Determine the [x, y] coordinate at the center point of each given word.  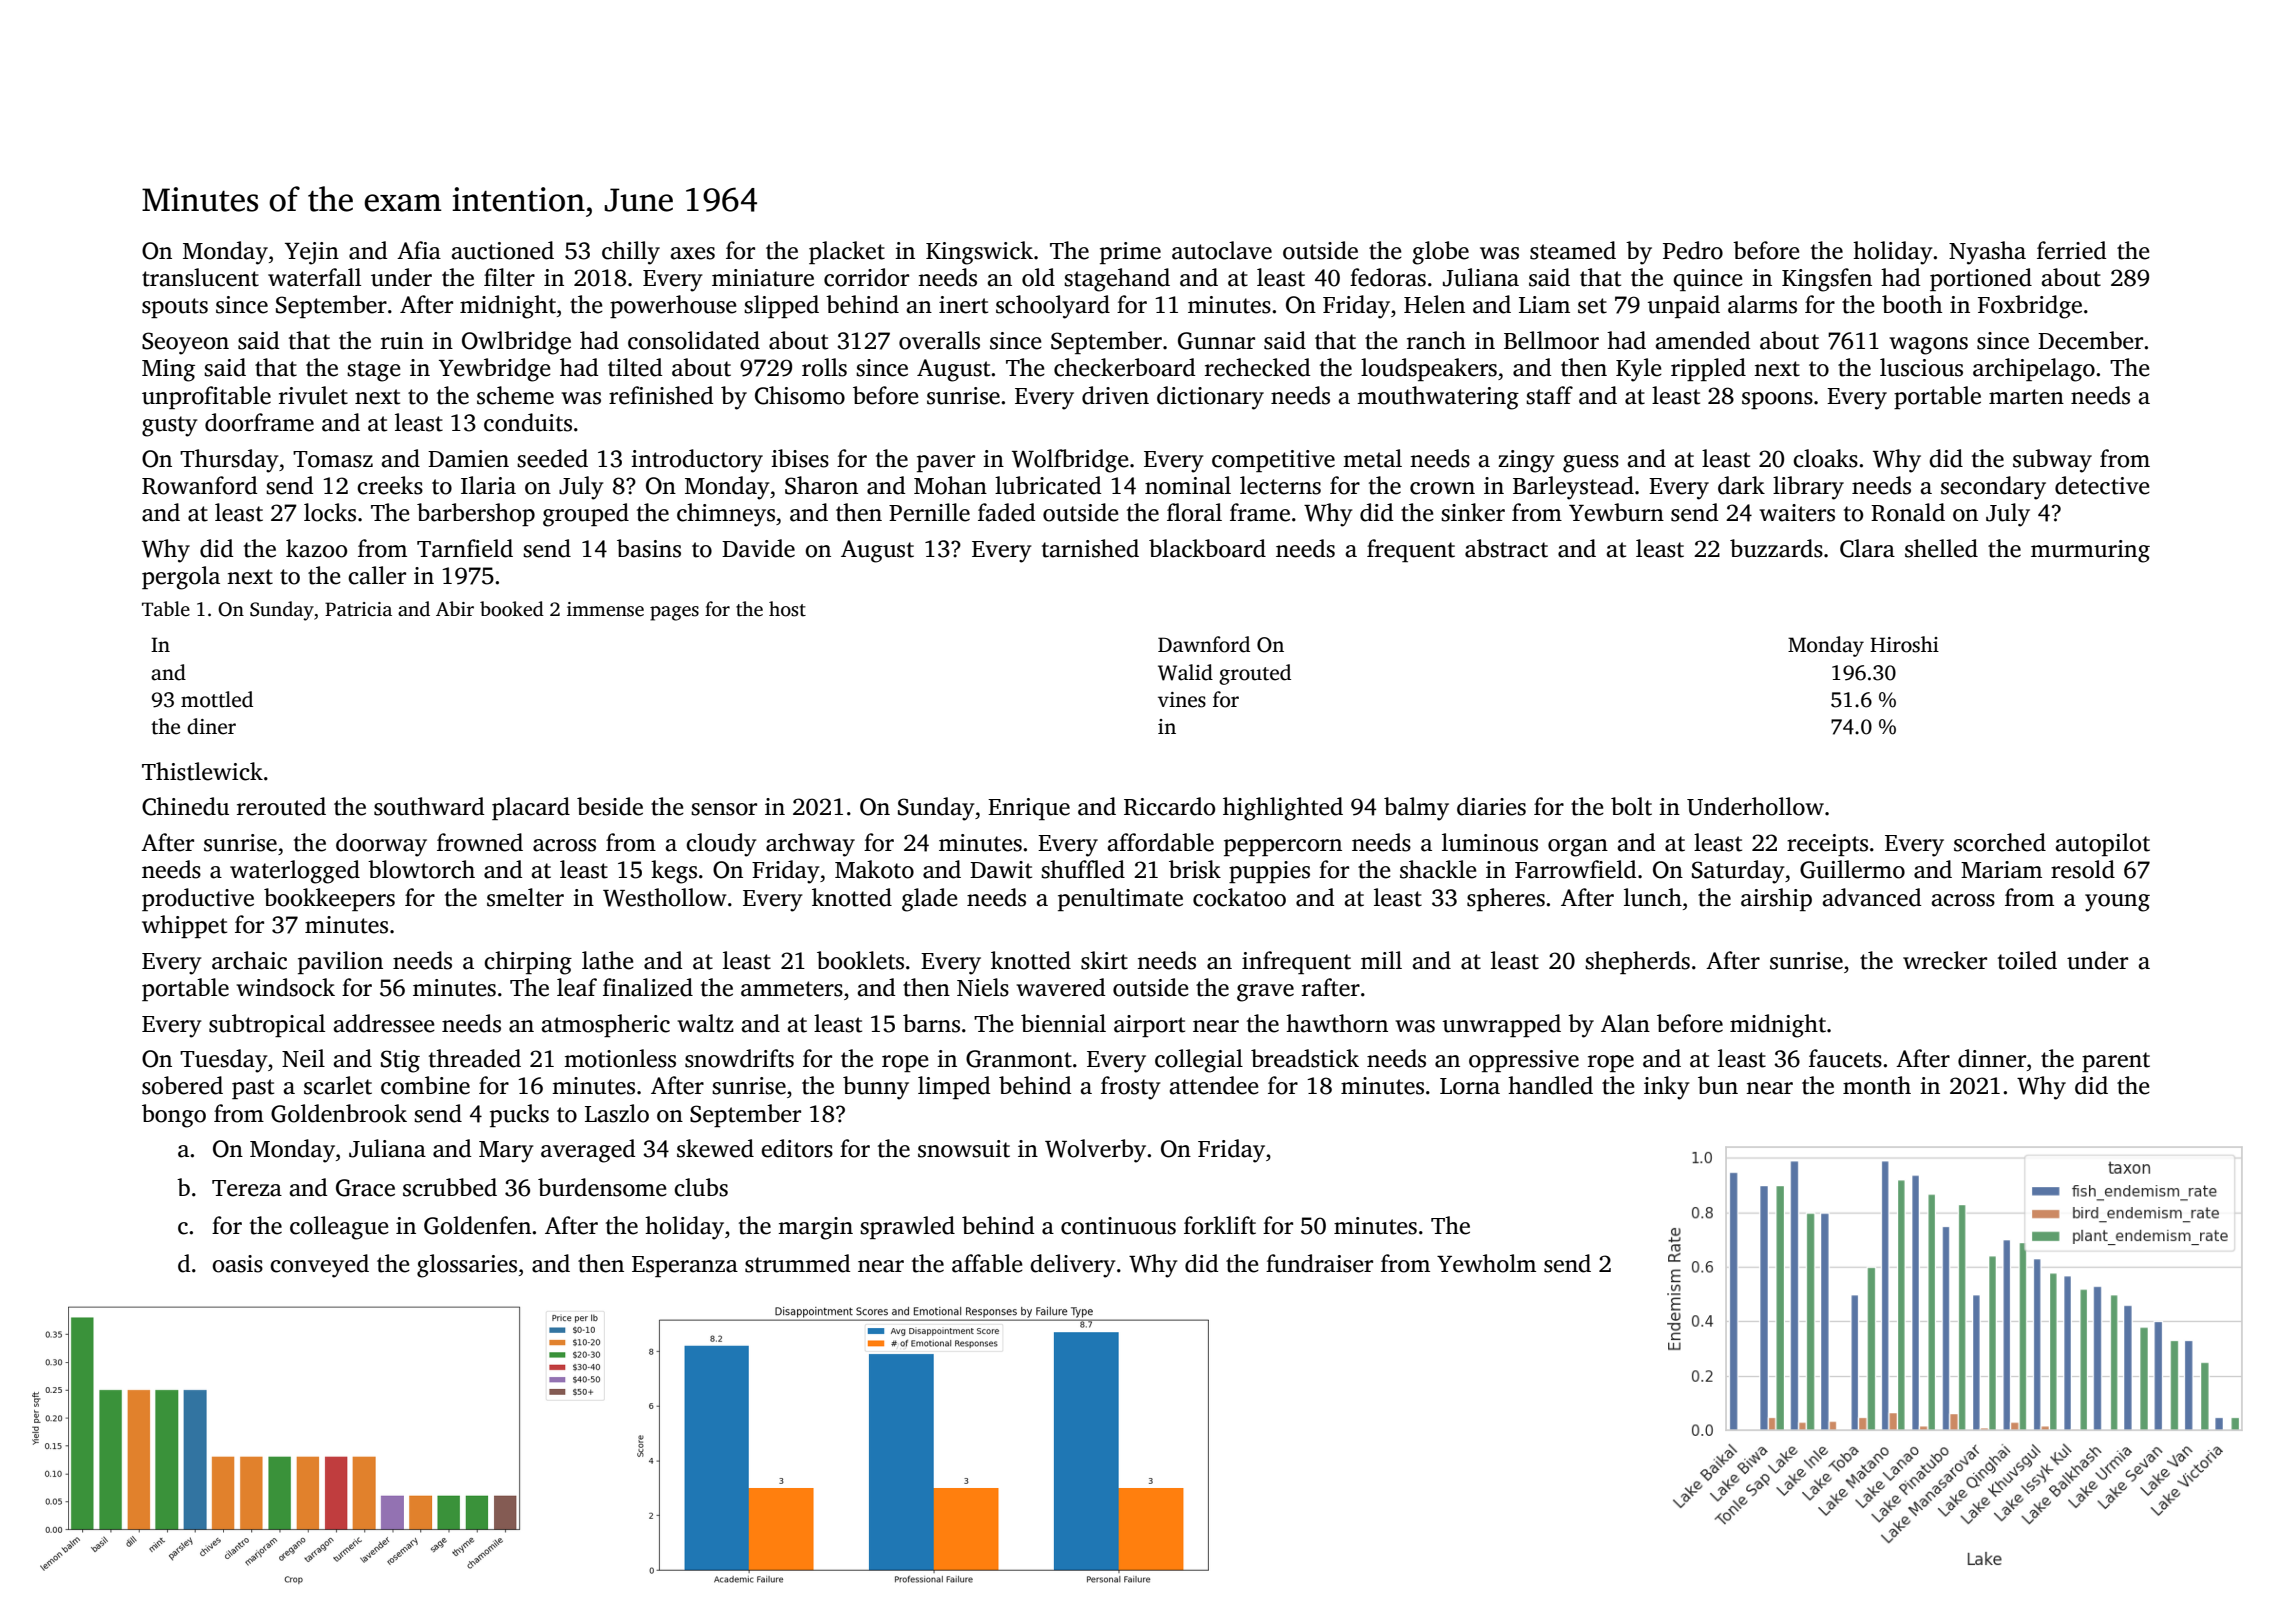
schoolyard [1053, 307]
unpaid [1683, 306]
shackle [1438, 869]
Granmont [1019, 1059]
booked [512, 609]
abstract [1506, 548]
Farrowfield [1575, 869]
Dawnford [1204, 644]
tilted [635, 367]
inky [1666, 1088]
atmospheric [605, 1025]
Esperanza [685, 1266]
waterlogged [295, 872]
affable [987, 1263]
